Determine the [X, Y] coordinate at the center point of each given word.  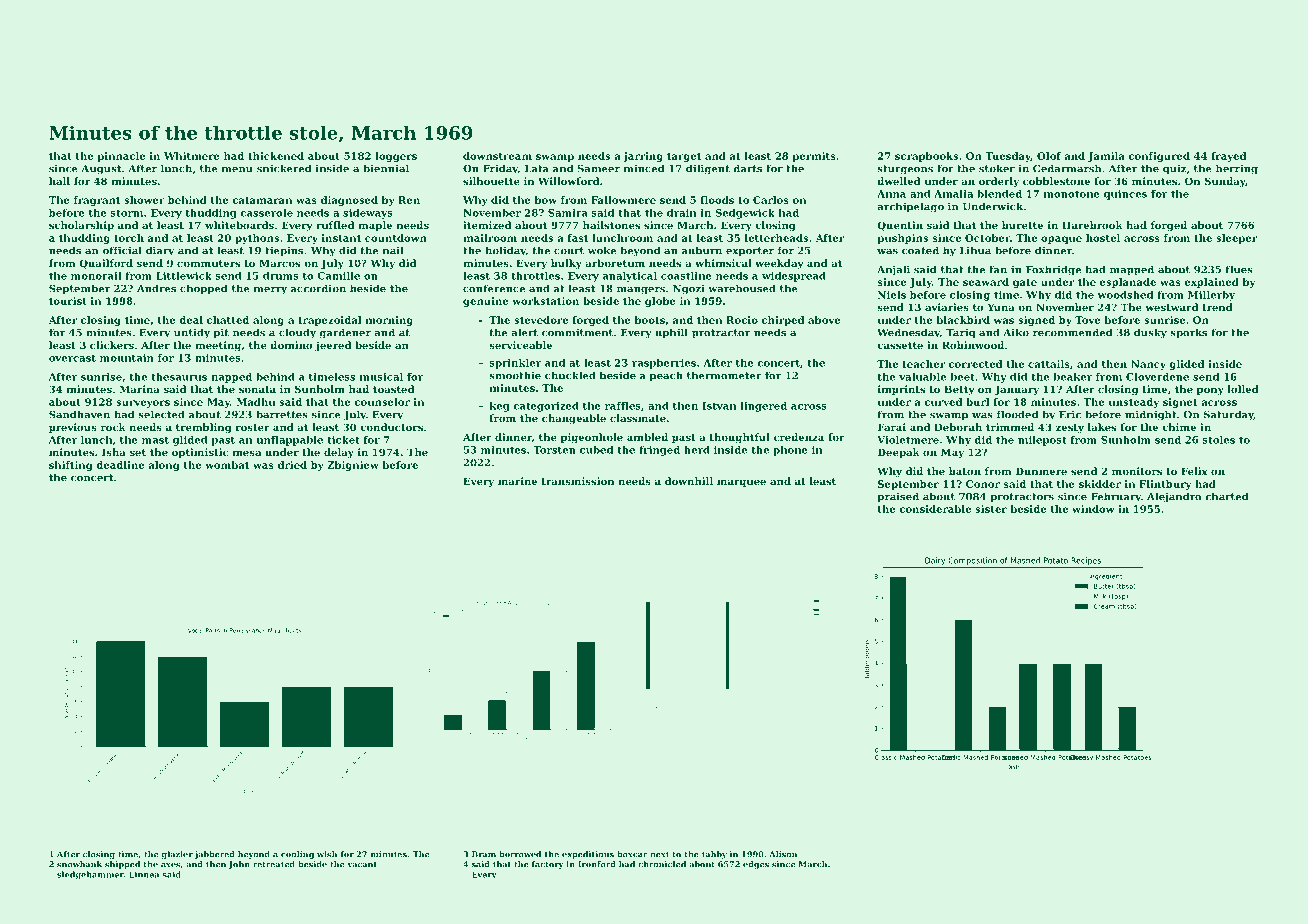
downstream [497, 156]
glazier [177, 855]
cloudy [297, 333]
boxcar [632, 854]
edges [756, 865]
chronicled [662, 864]
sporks [1188, 333]
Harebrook [1092, 225]
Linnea [144, 874]
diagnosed [349, 201]
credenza [799, 437]
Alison [783, 854]
